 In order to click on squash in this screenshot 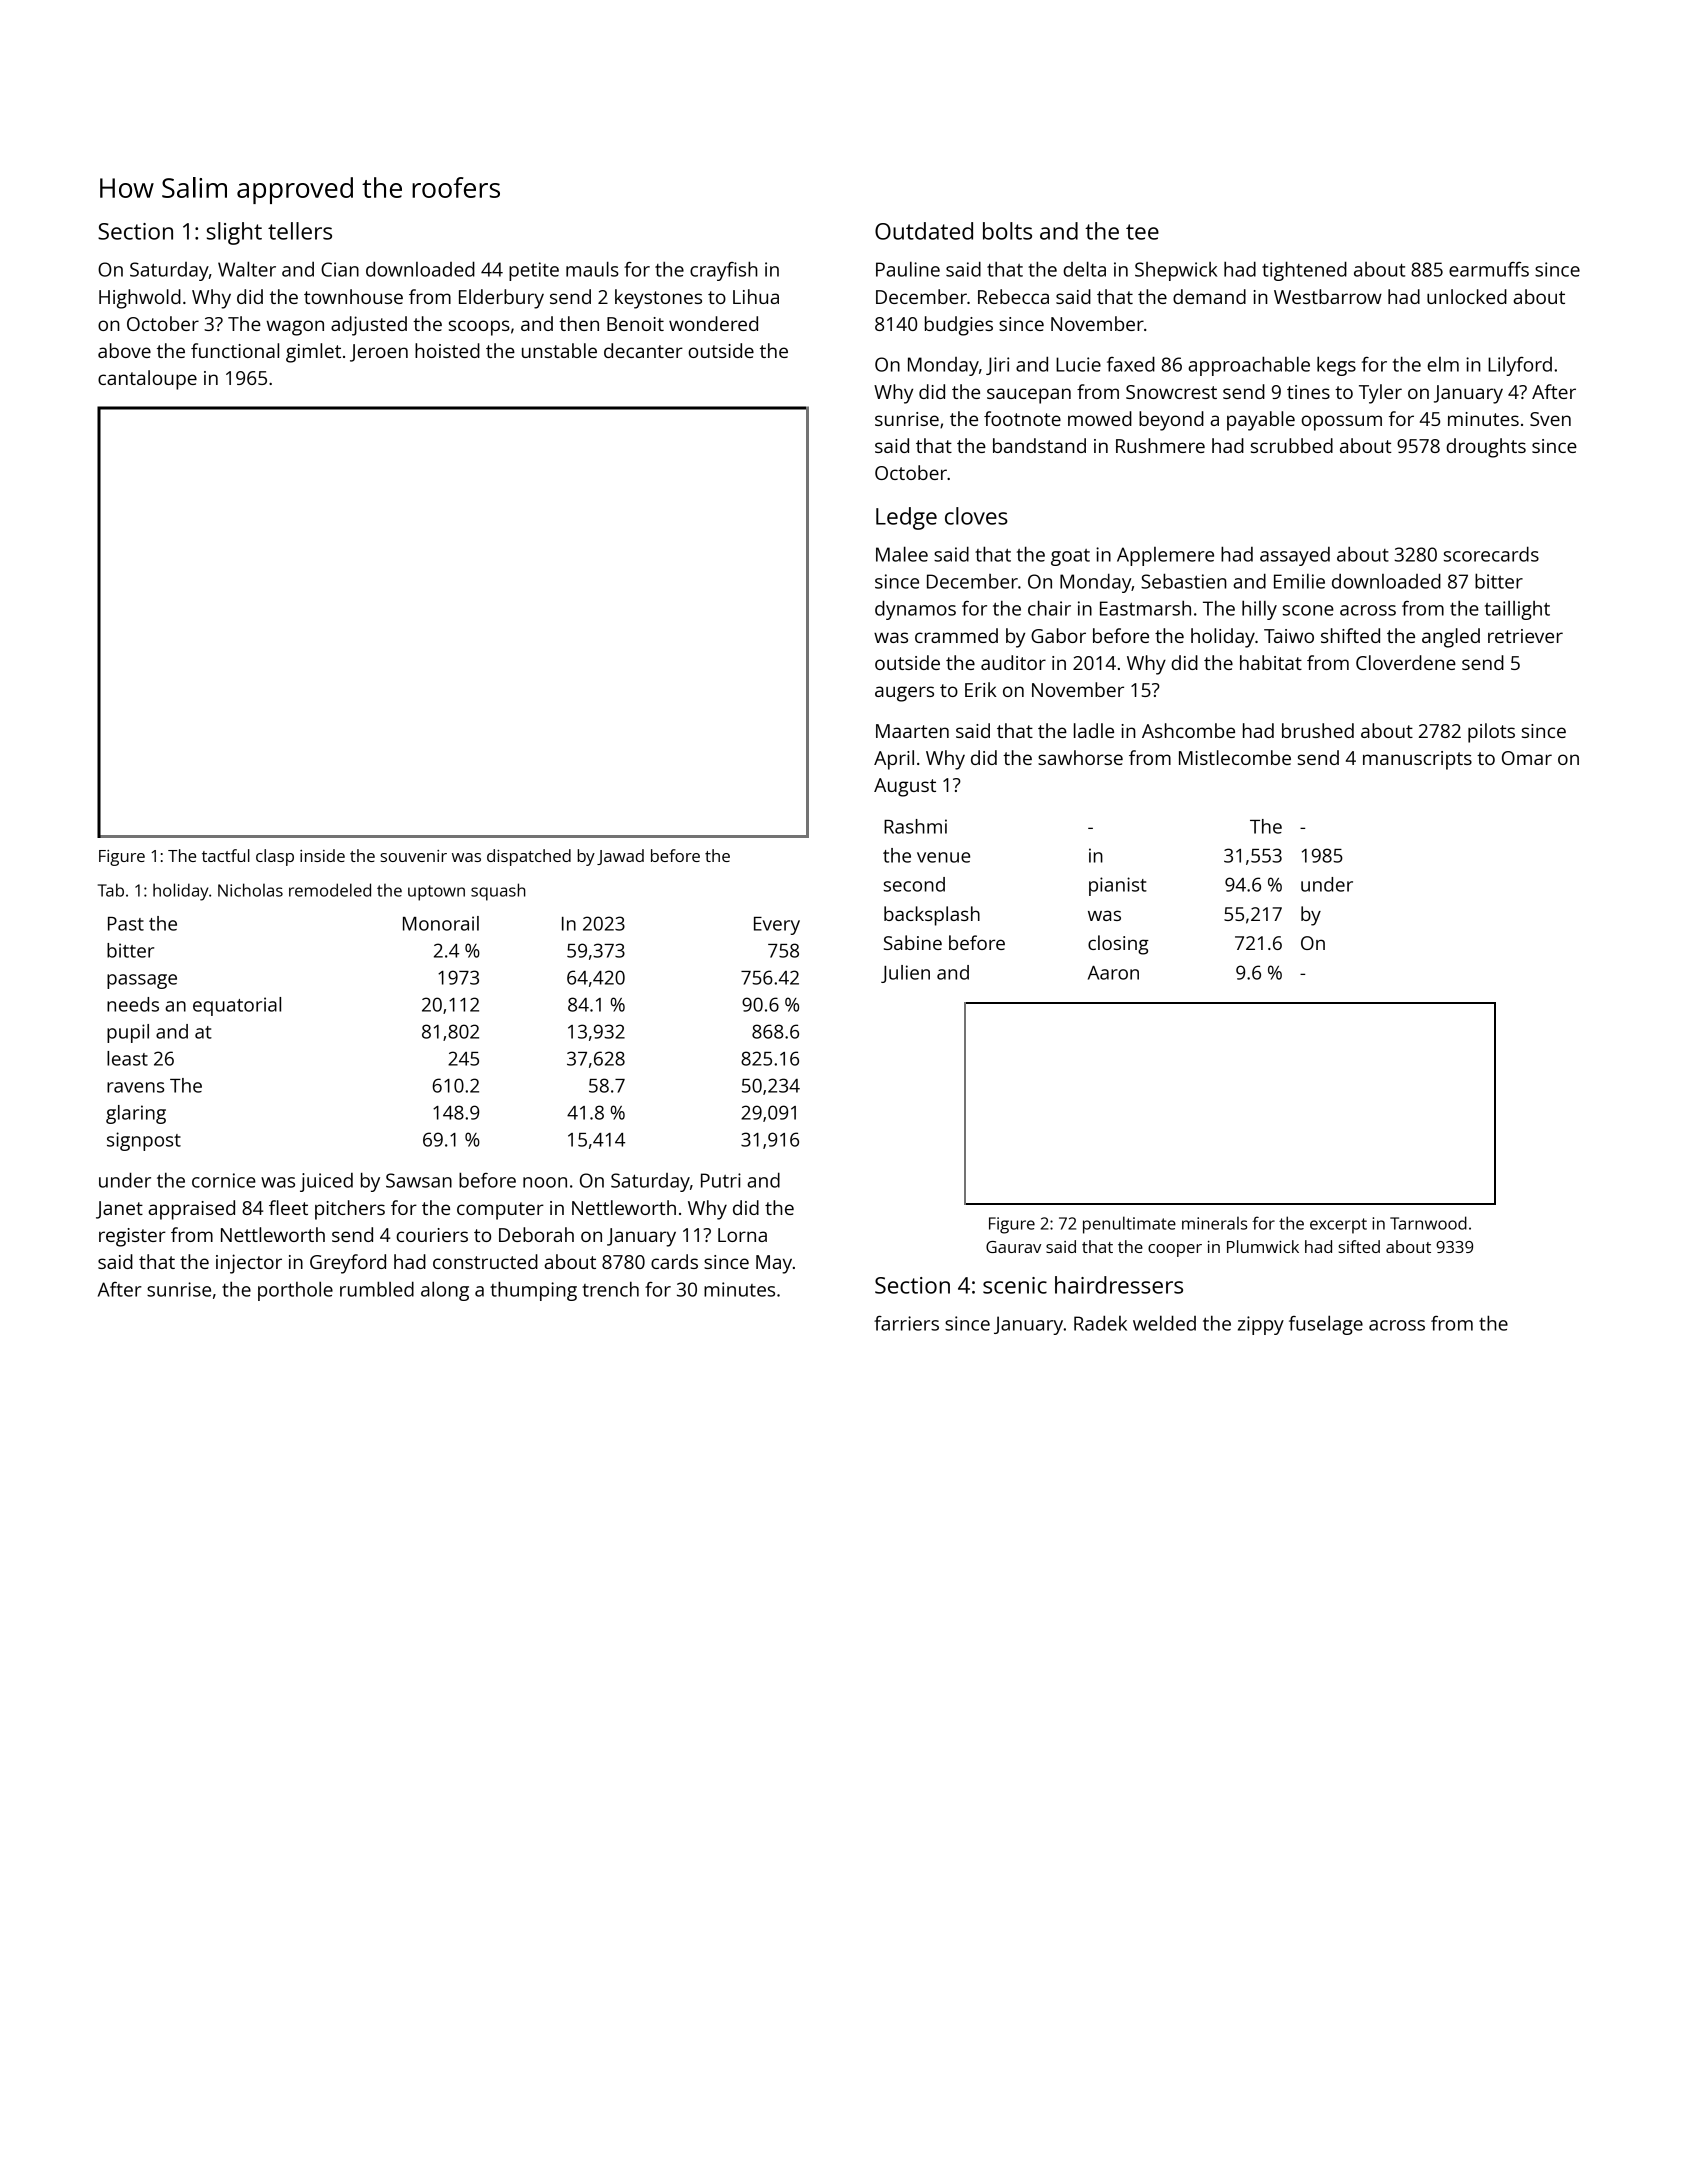, I will do `click(498, 892)`.
